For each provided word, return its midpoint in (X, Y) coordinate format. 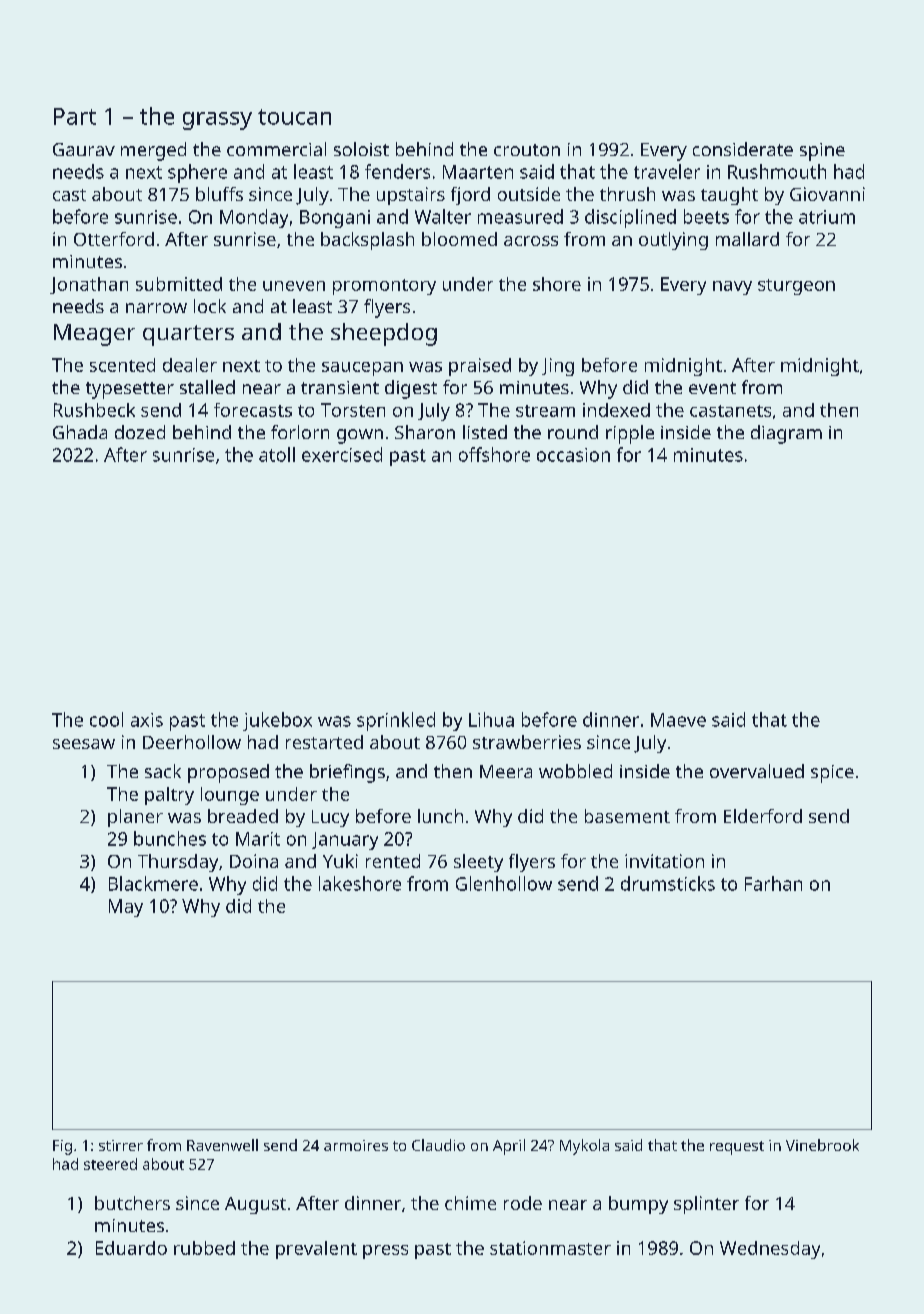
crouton (527, 150)
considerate (743, 149)
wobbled (575, 771)
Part (75, 116)
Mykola (584, 1147)
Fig (62, 1147)
